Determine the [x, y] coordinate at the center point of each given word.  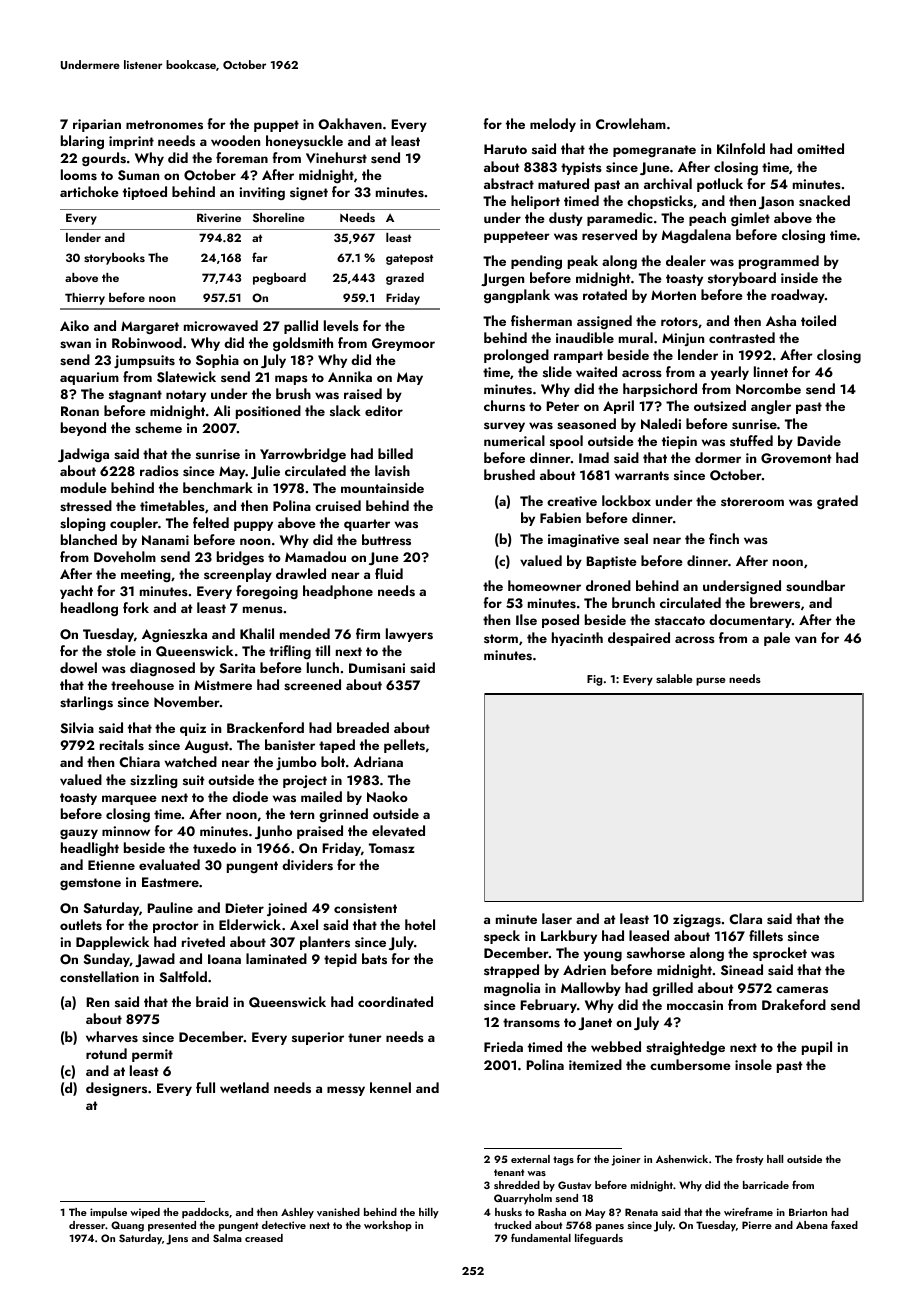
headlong [89, 609]
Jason [776, 202]
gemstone [90, 884]
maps [291, 380]
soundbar [815, 586]
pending [536, 262]
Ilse [526, 619]
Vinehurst [336, 157]
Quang [127, 1226]
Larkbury [569, 937]
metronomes [164, 124]
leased [649, 935]
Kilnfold [741, 148]
